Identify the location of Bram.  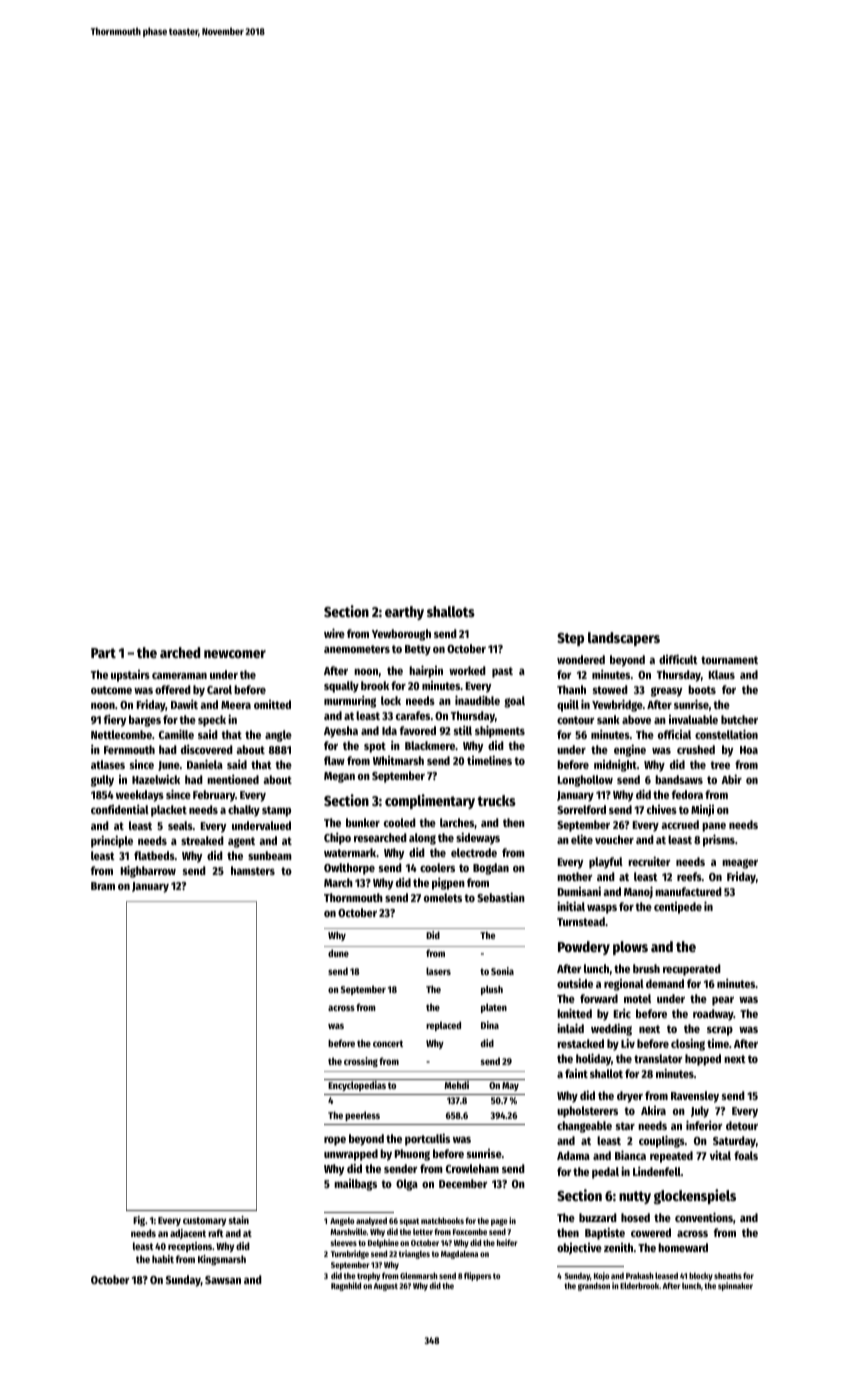
(103, 886).
